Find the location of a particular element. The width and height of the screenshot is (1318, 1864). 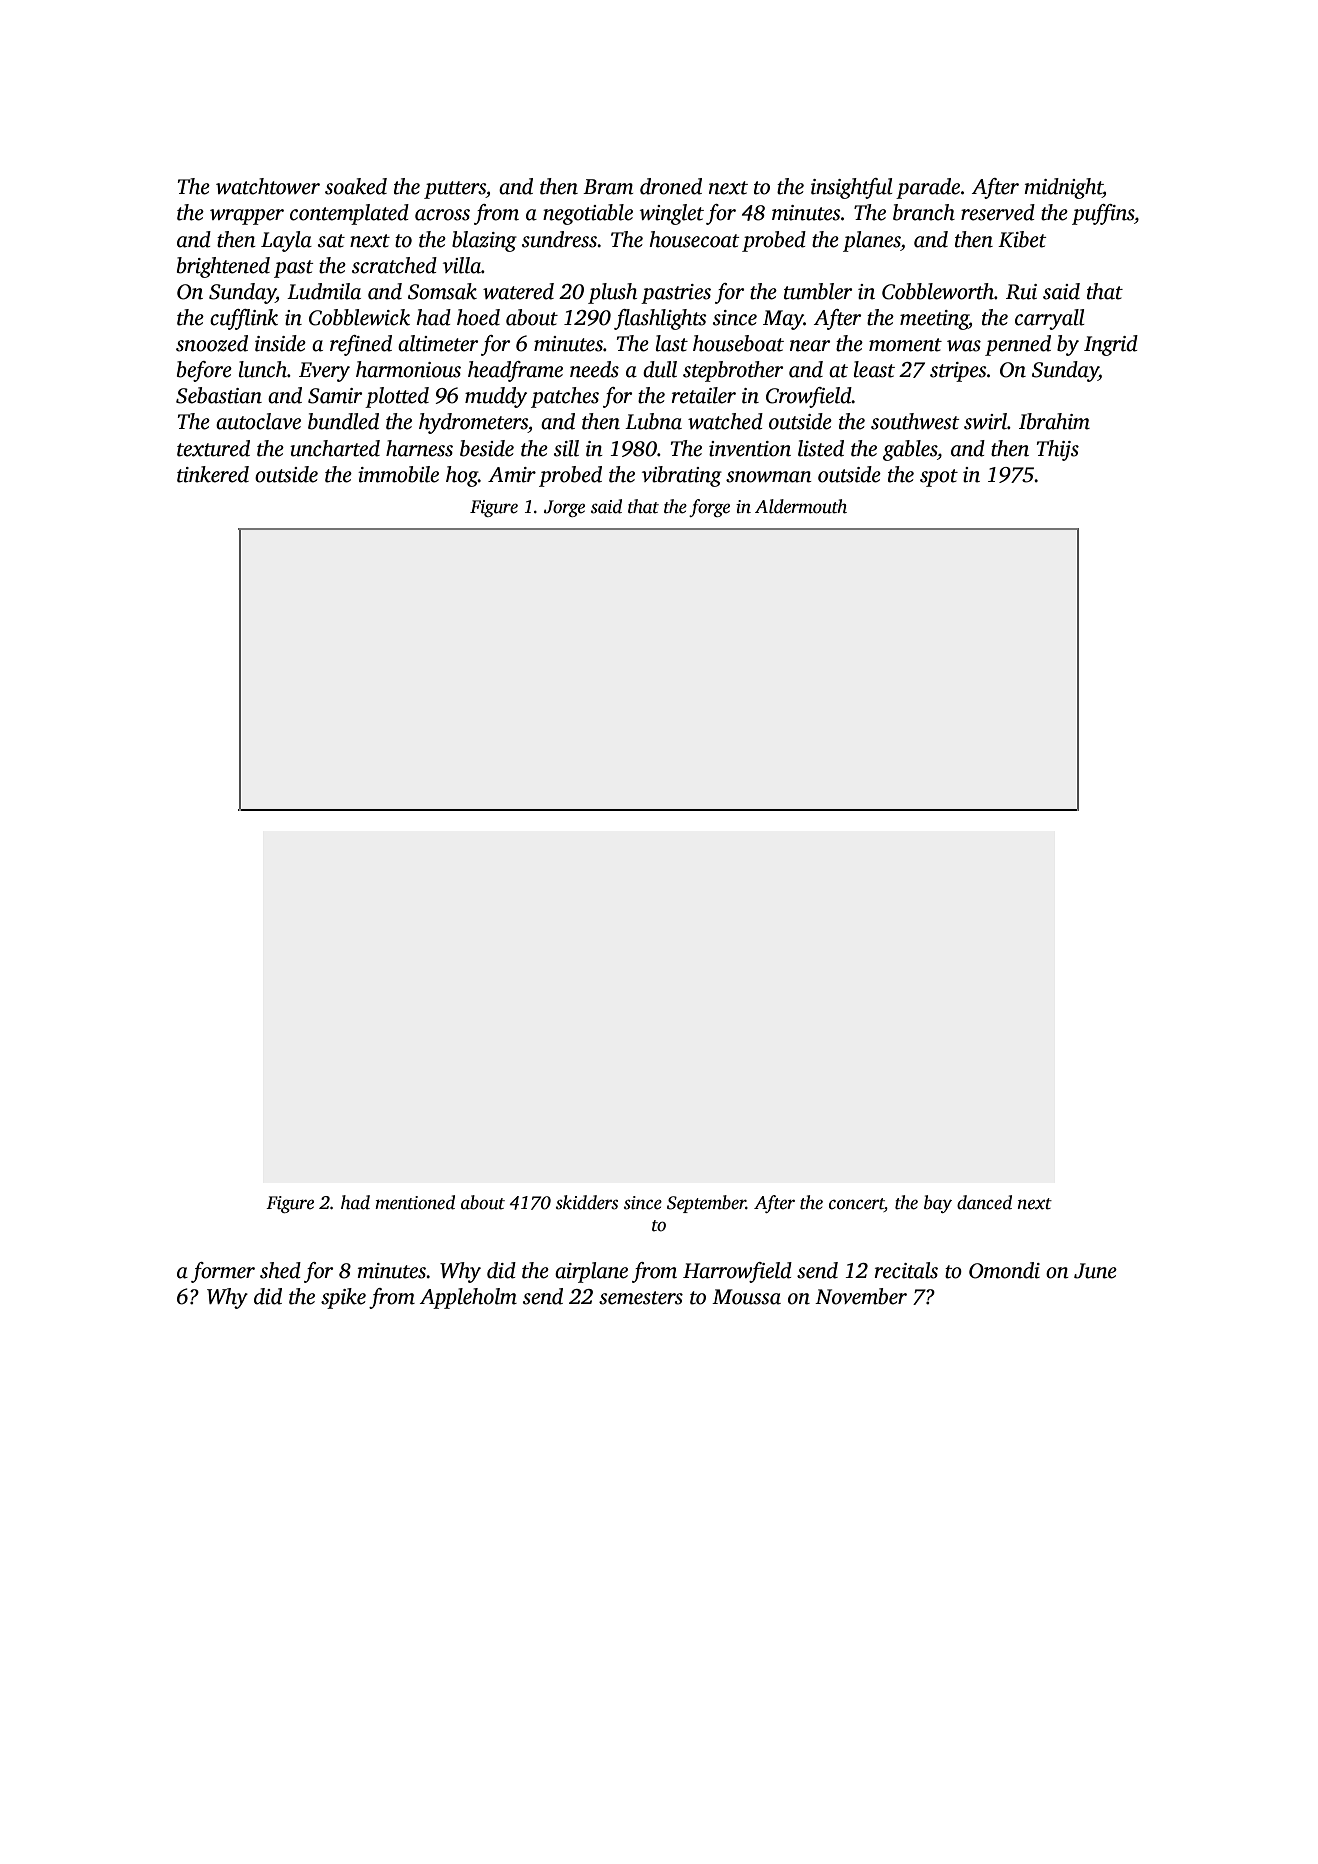

former is located at coordinates (223, 1272).
